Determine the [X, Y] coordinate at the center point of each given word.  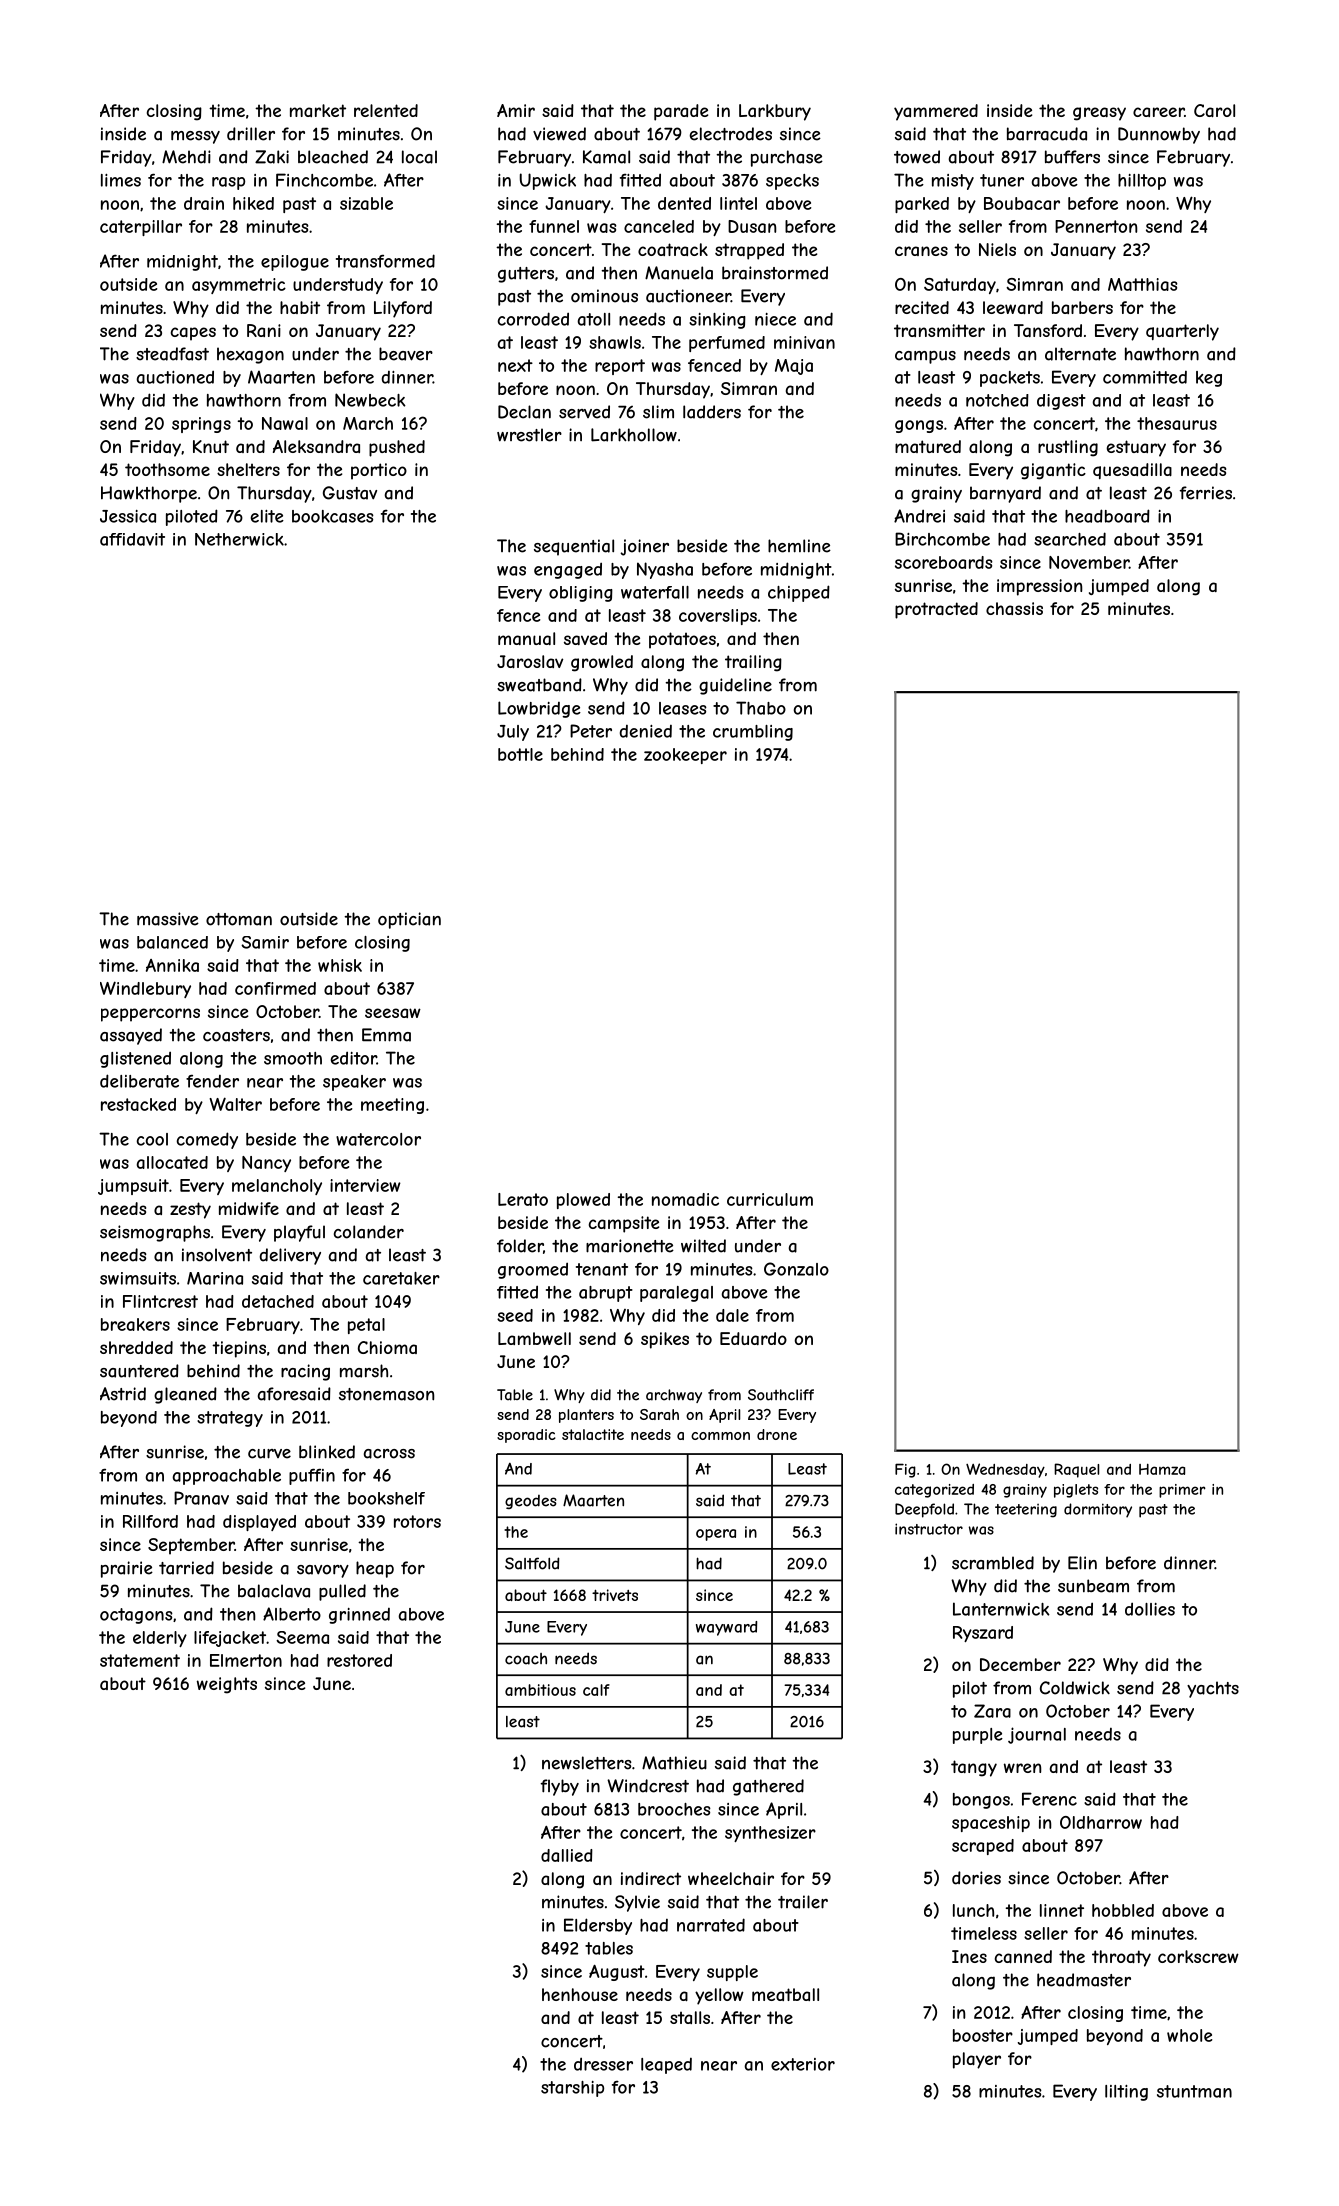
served [584, 412]
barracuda [1047, 134]
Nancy [266, 1164]
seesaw [393, 1013]
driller [251, 134]
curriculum [770, 1199]
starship [572, 2089]
